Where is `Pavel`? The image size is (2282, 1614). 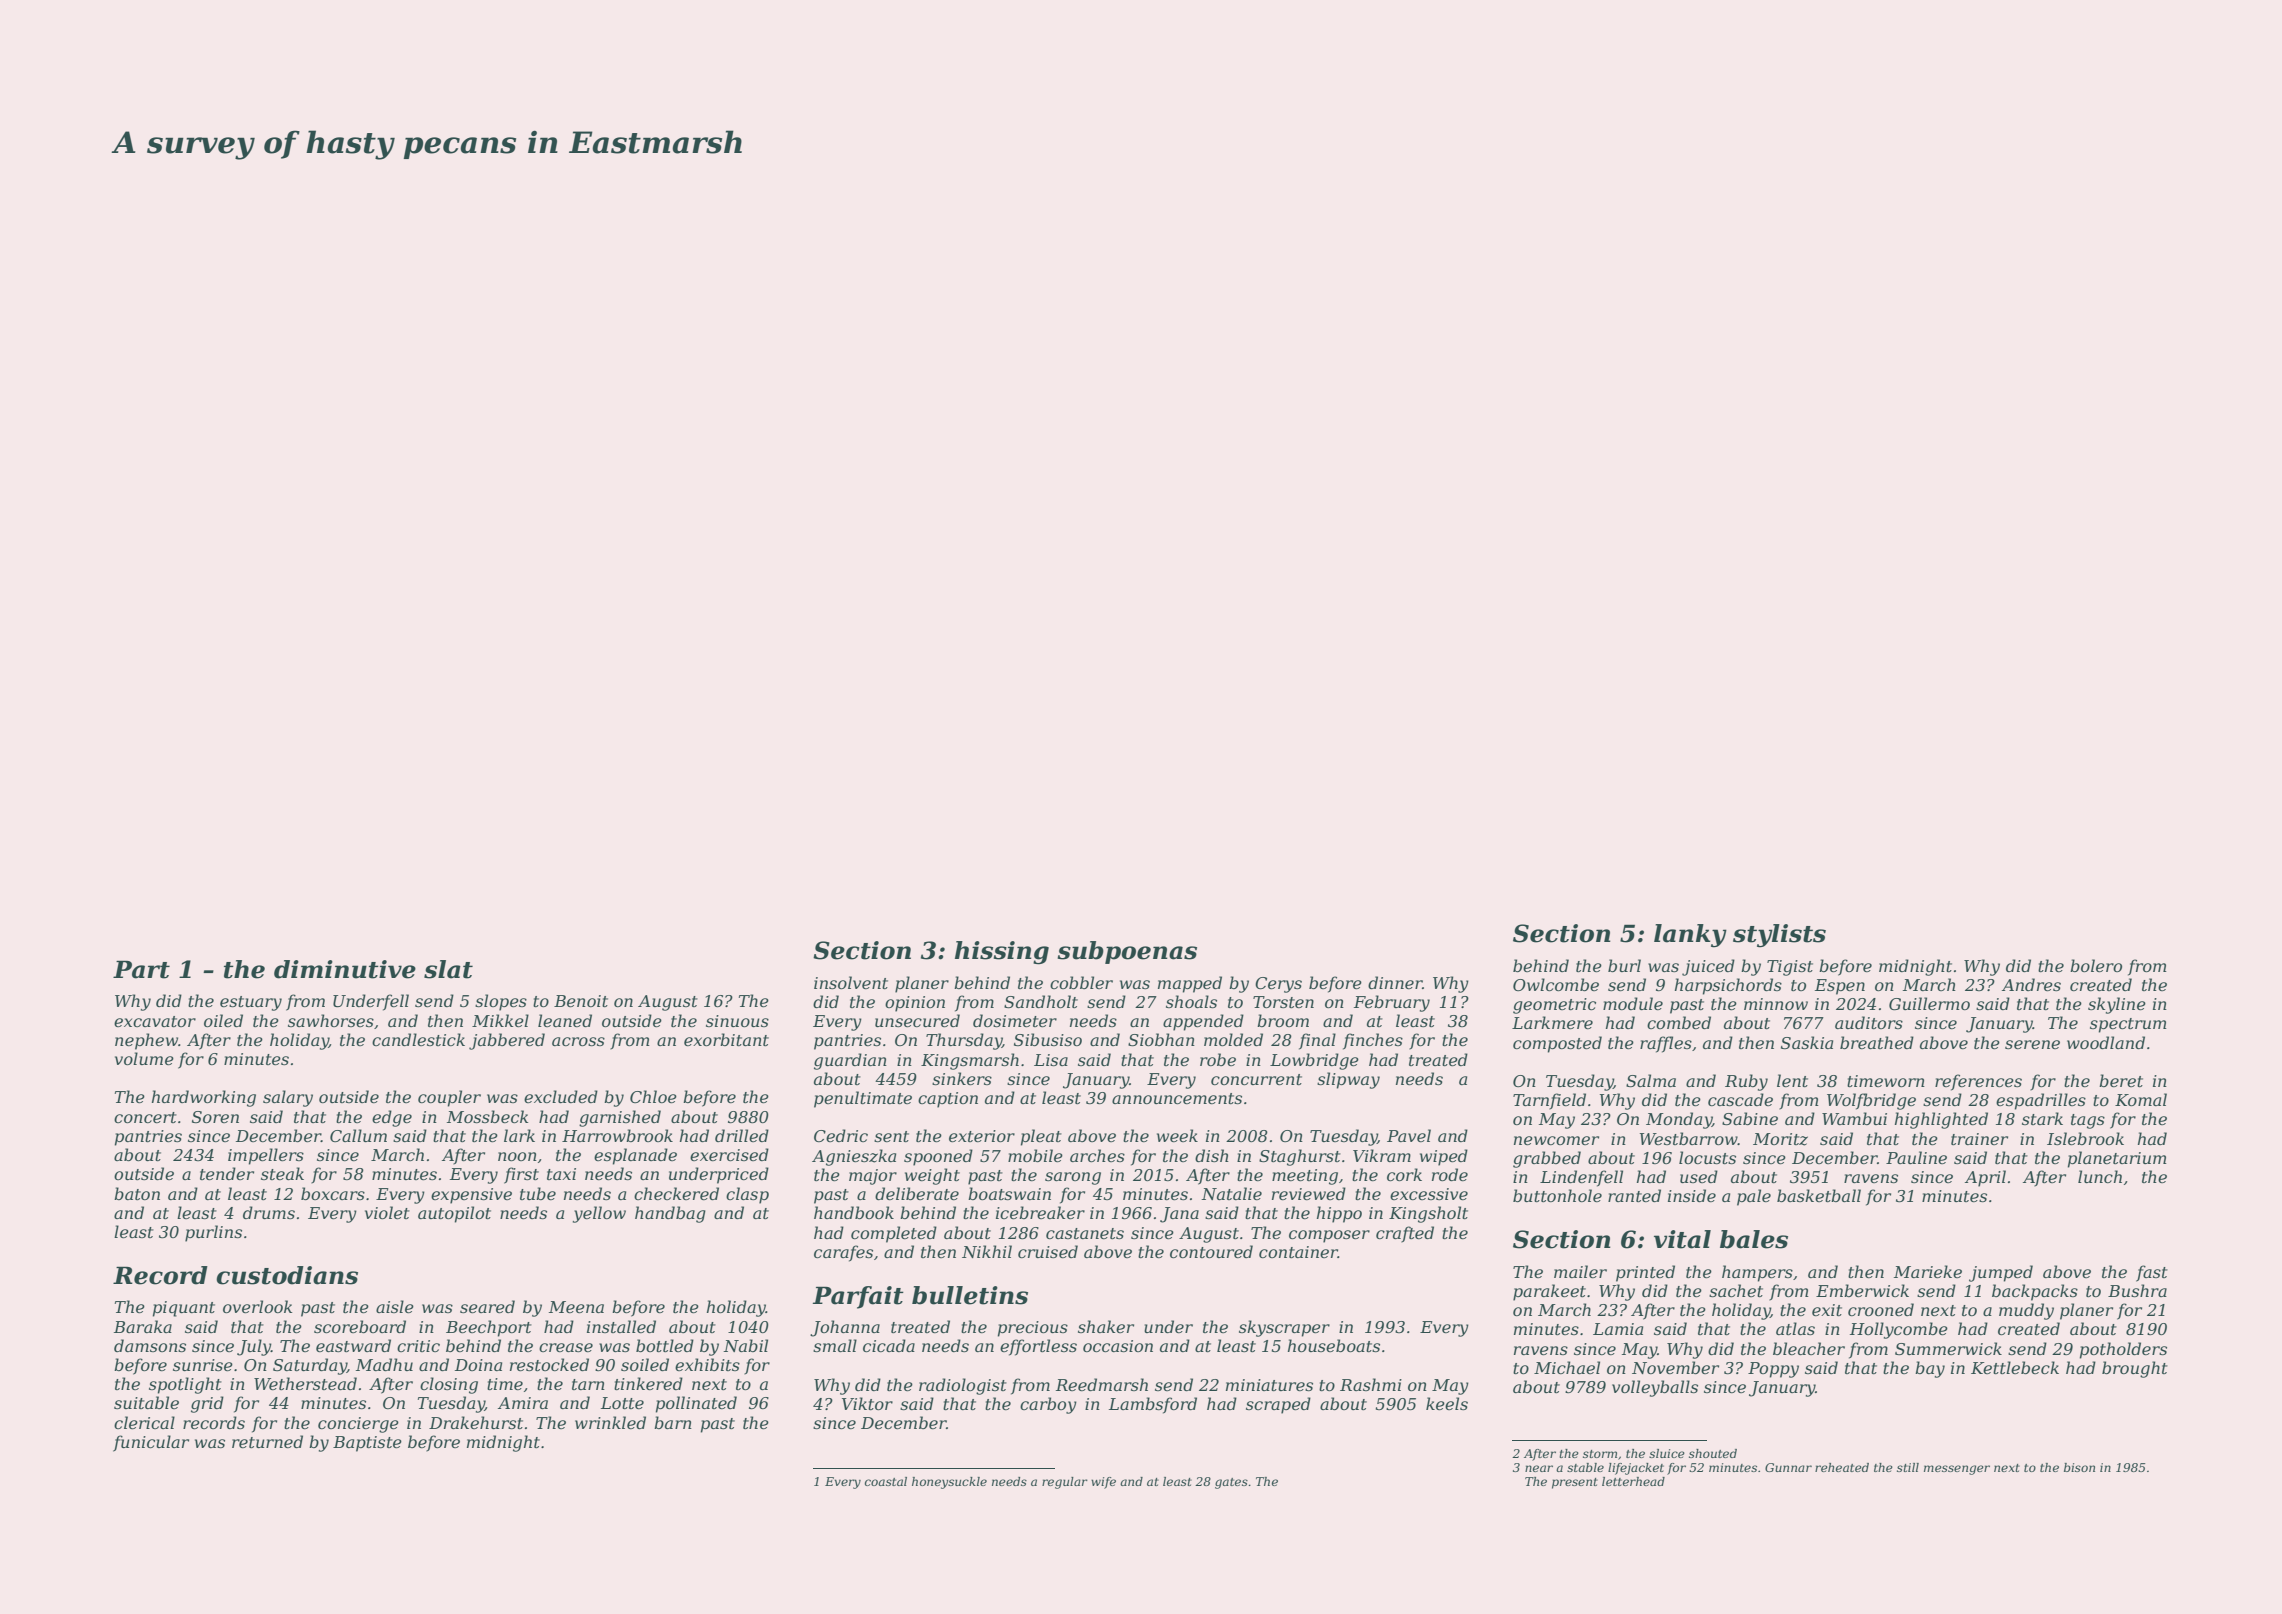
Pavel is located at coordinates (1409, 1135).
